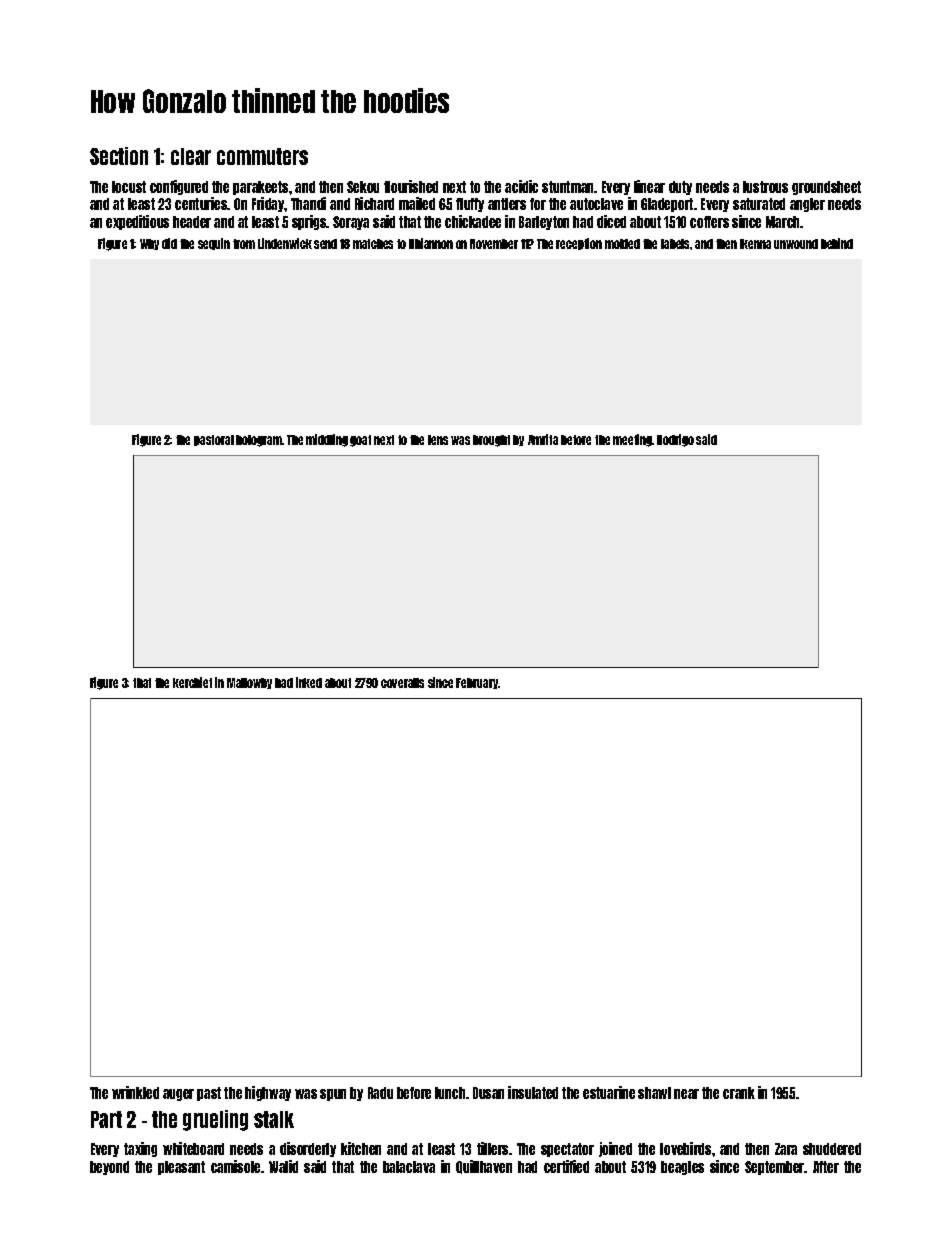  I want to click on wrinkled, so click(135, 1092).
